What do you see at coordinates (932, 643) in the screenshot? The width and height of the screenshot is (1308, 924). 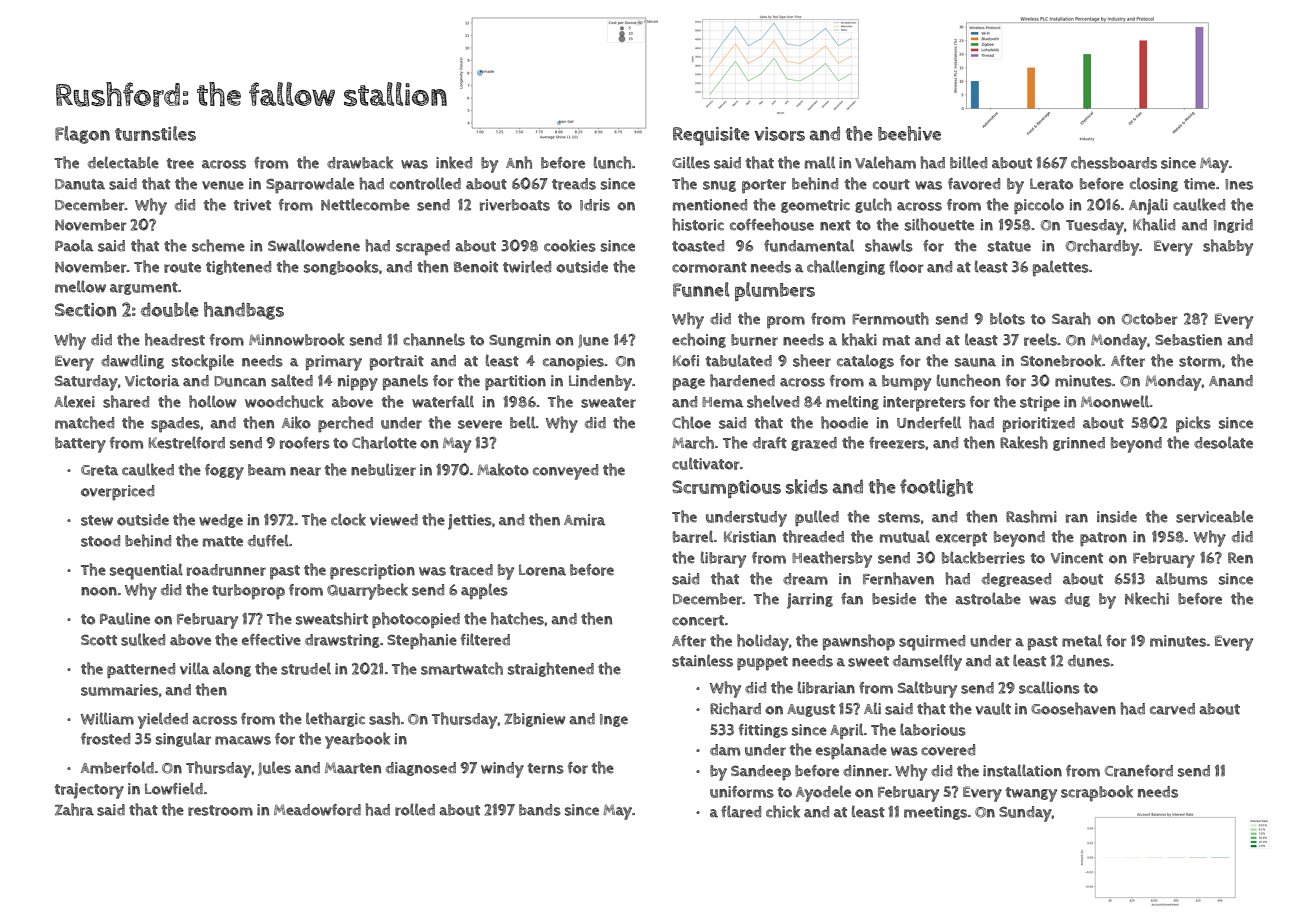 I see `squirmed` at bounding box center [932, 643].
